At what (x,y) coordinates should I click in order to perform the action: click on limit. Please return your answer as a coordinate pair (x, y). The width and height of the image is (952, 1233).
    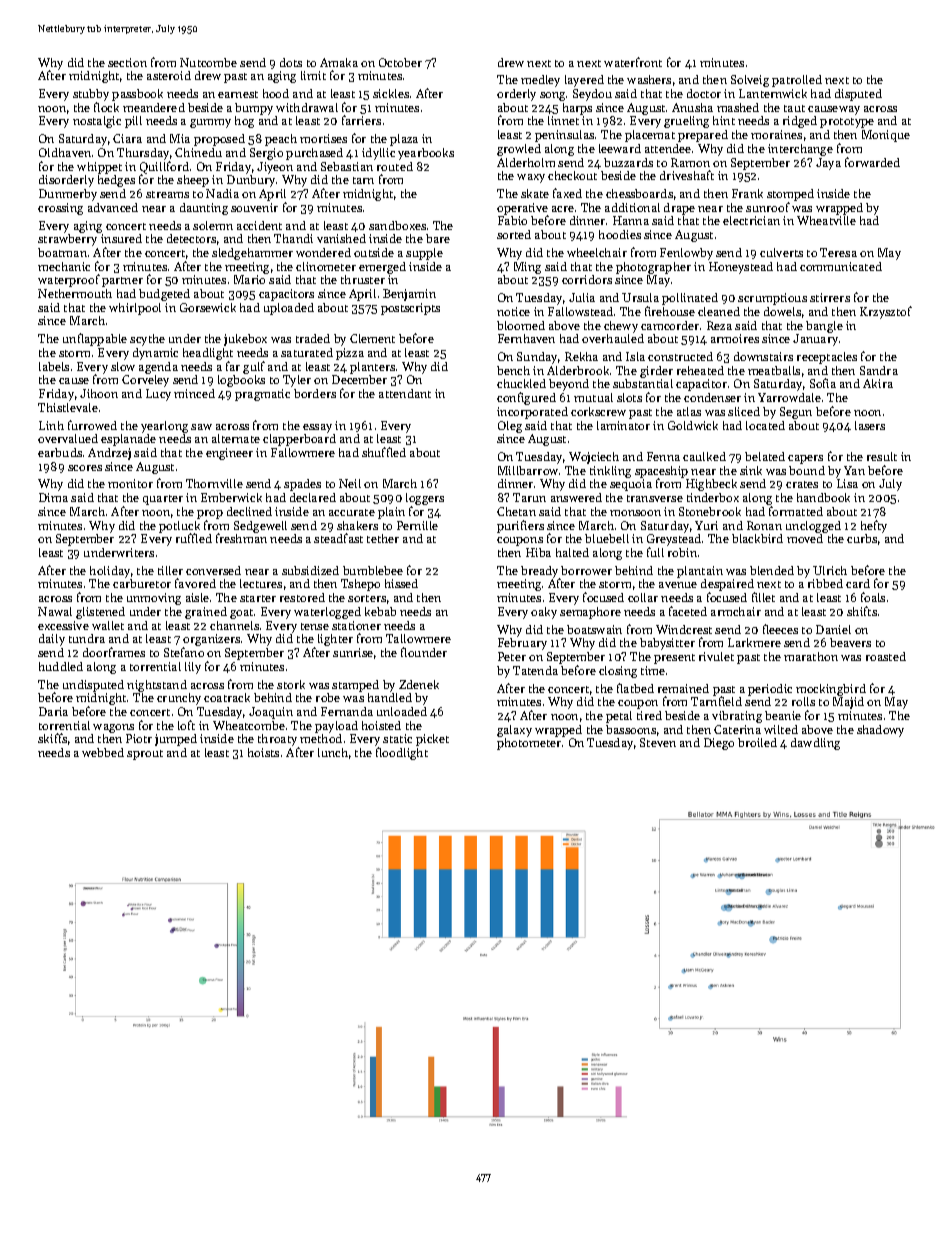
    Looking at the image, I should click on (313, 75).
